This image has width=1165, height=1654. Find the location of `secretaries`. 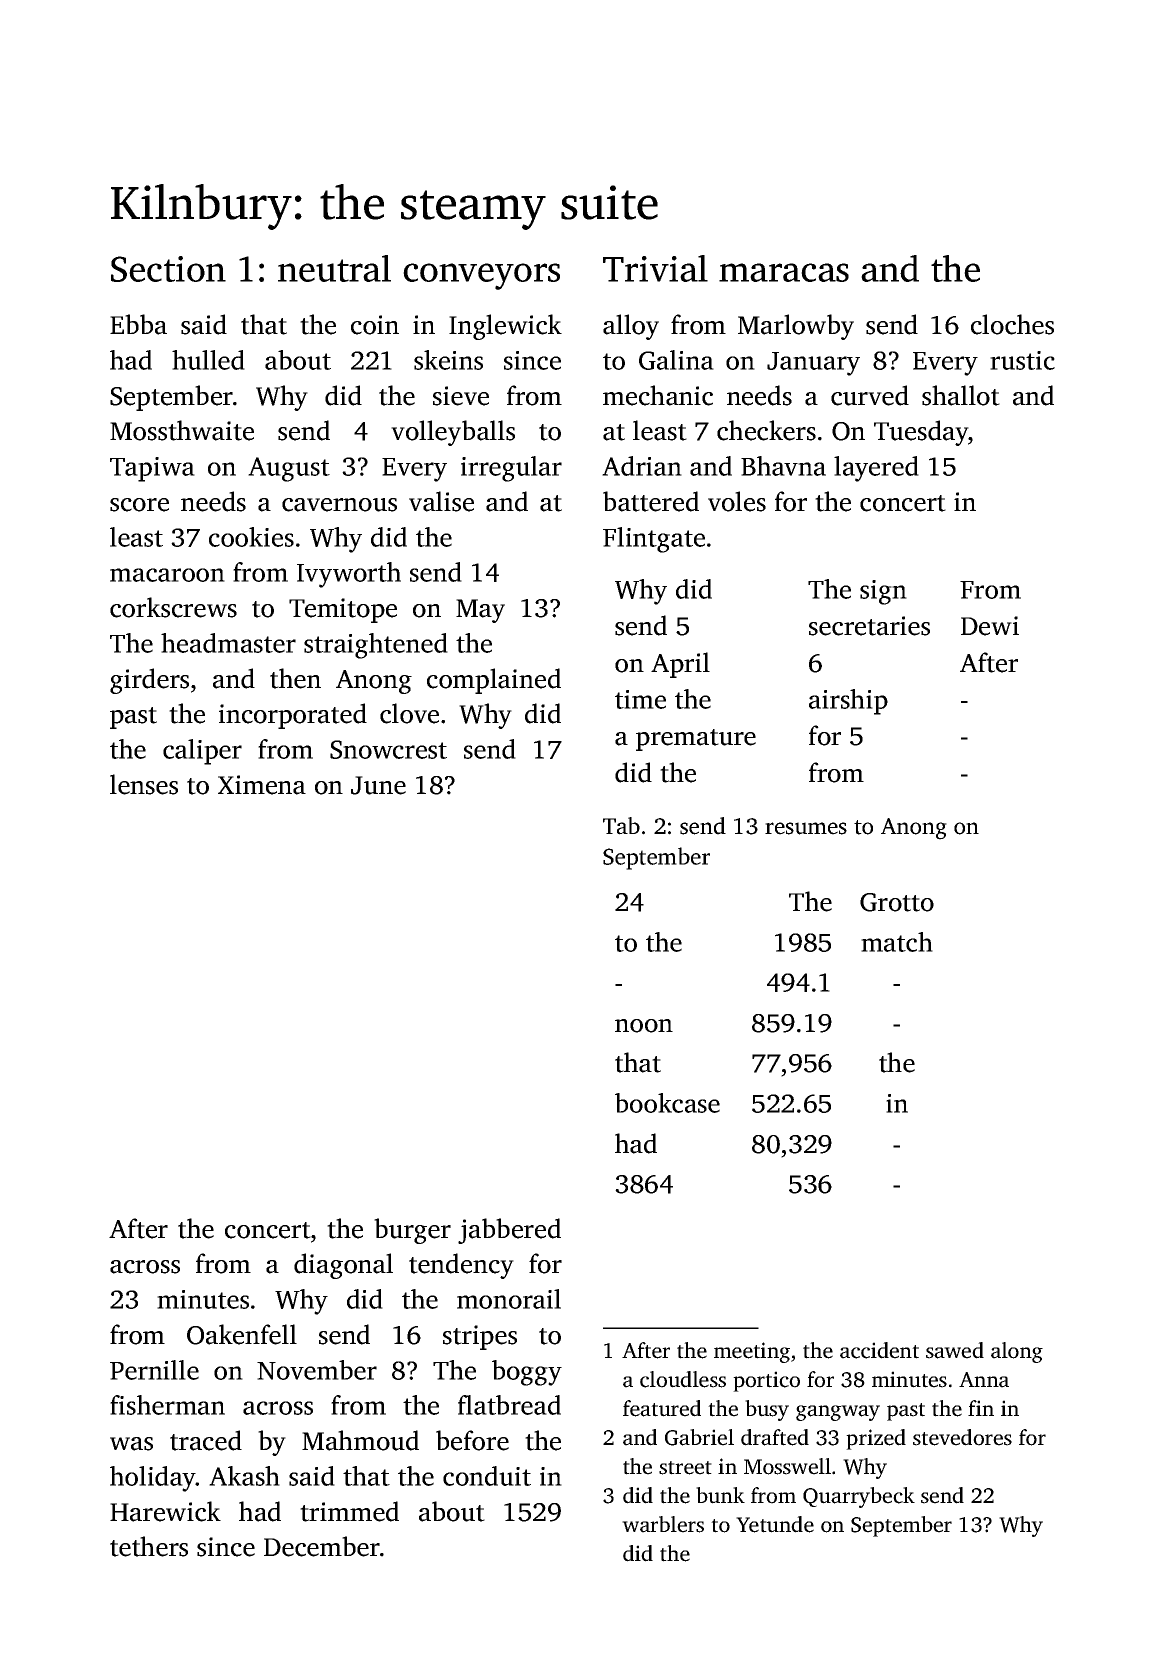

secretaries is located at coordinates (869, 626).
